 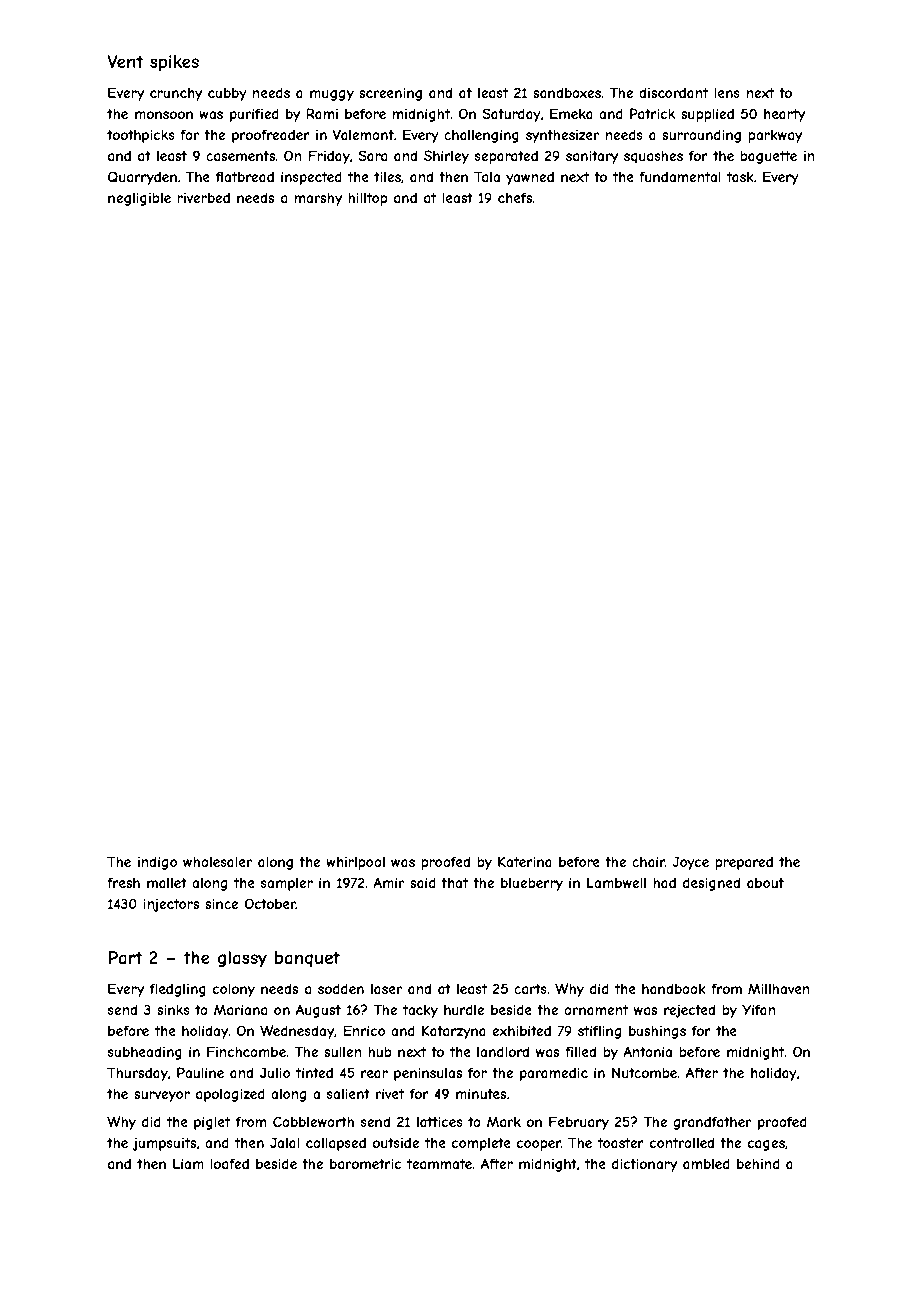 I want to click on loafed, so click(x=229, y=1163).
